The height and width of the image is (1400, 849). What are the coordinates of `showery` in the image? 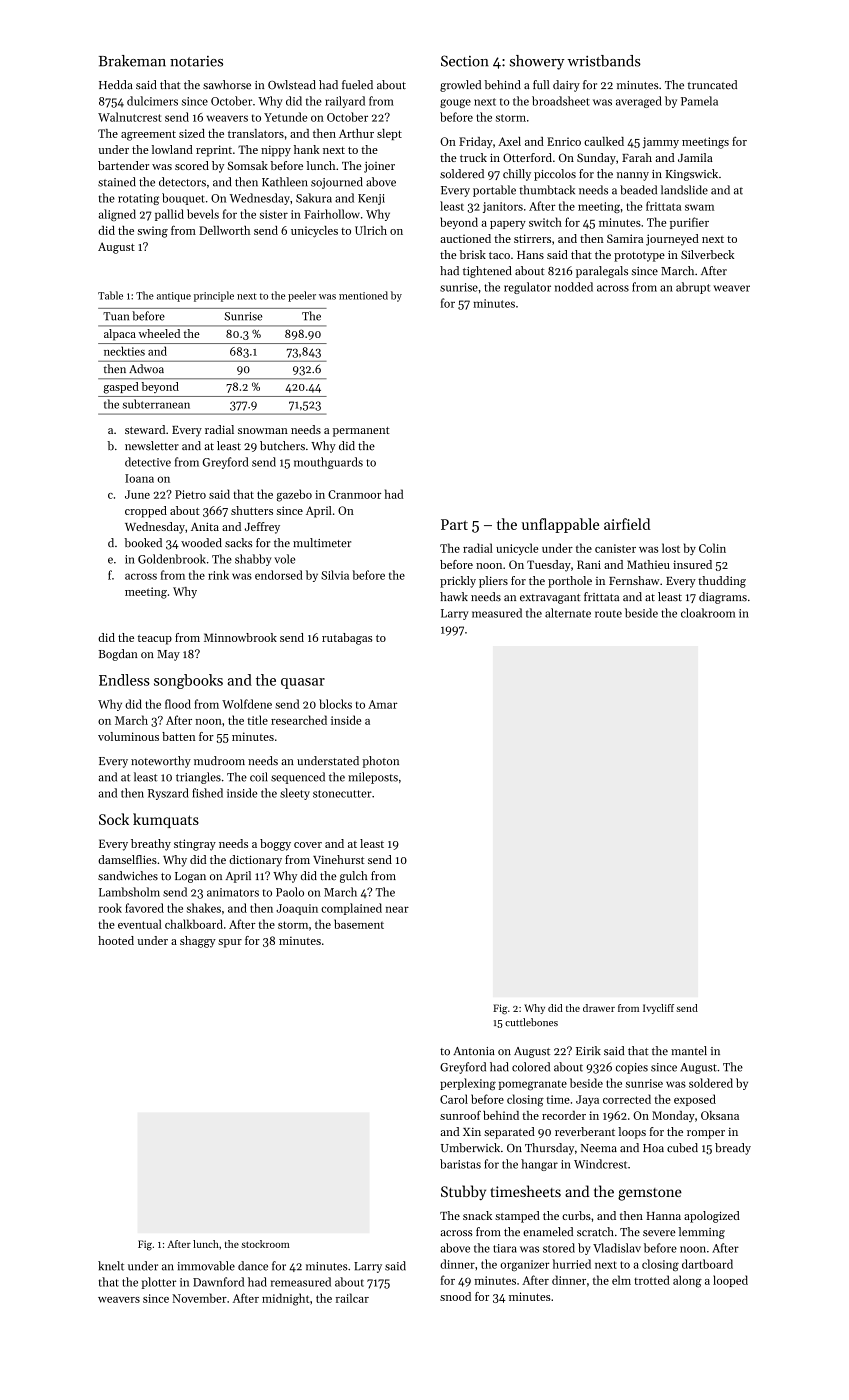 It's located at (537, 62).
